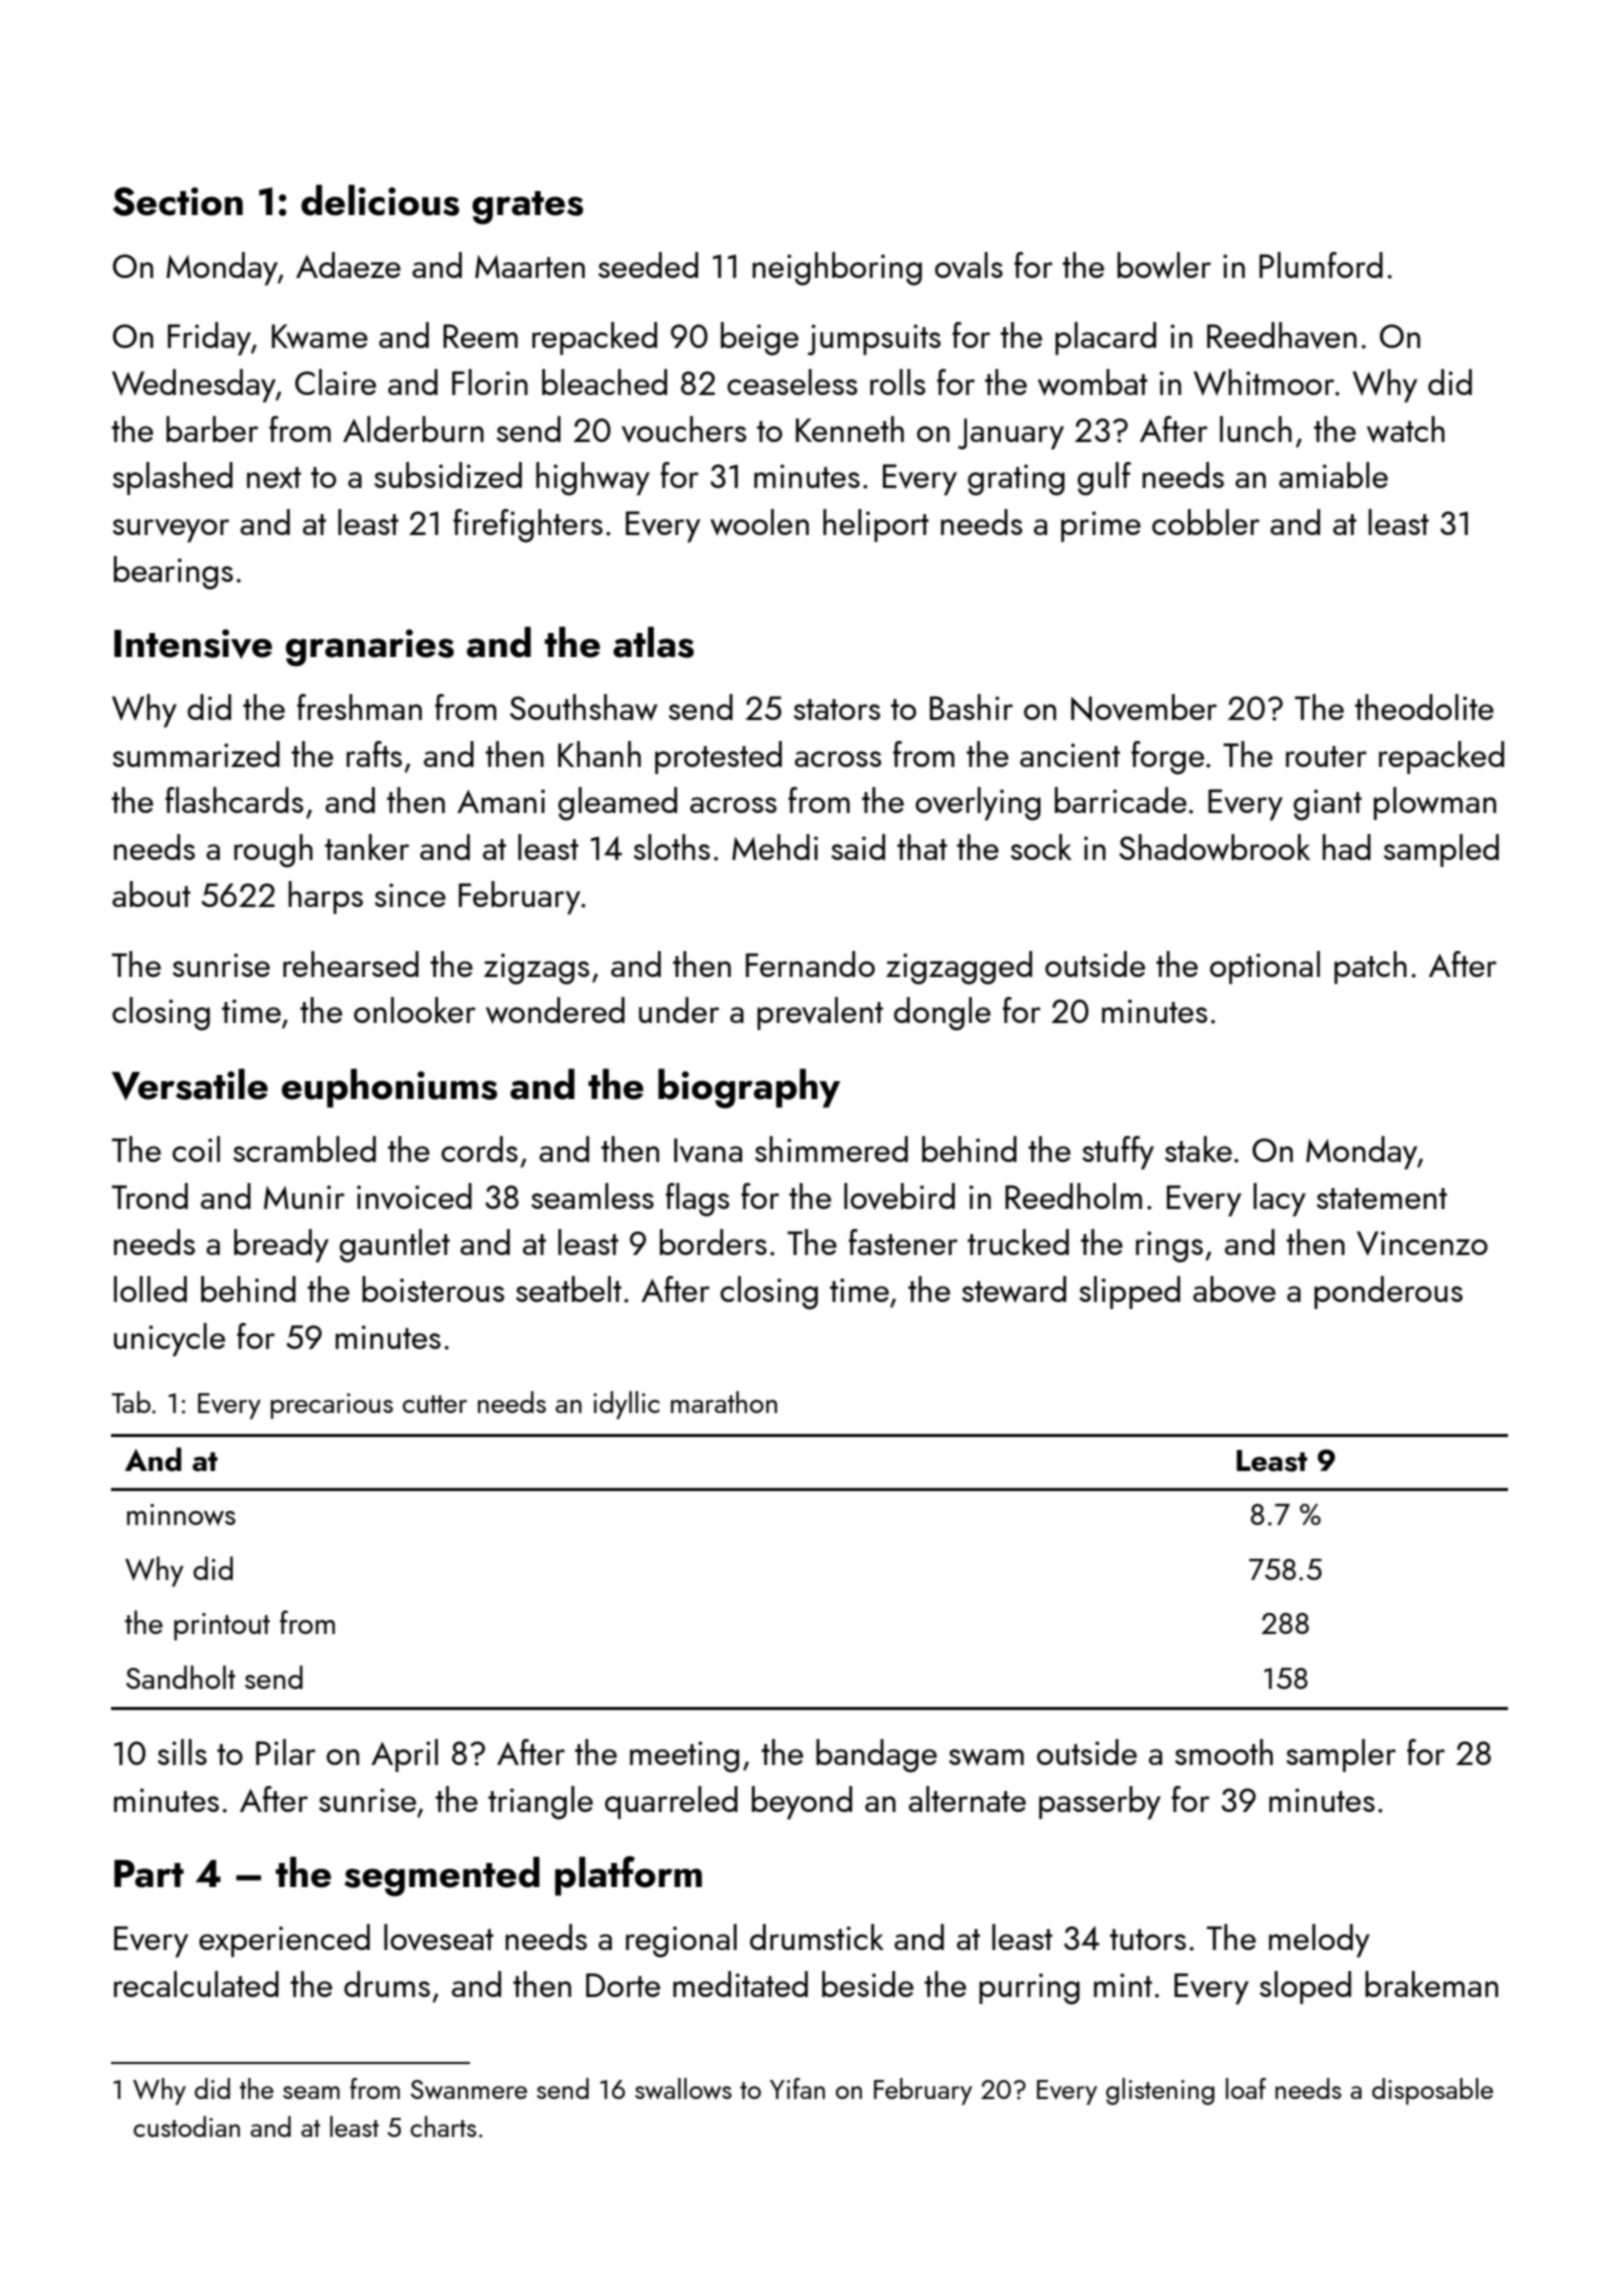  I want to click on marathon, so click(724, 1402).
